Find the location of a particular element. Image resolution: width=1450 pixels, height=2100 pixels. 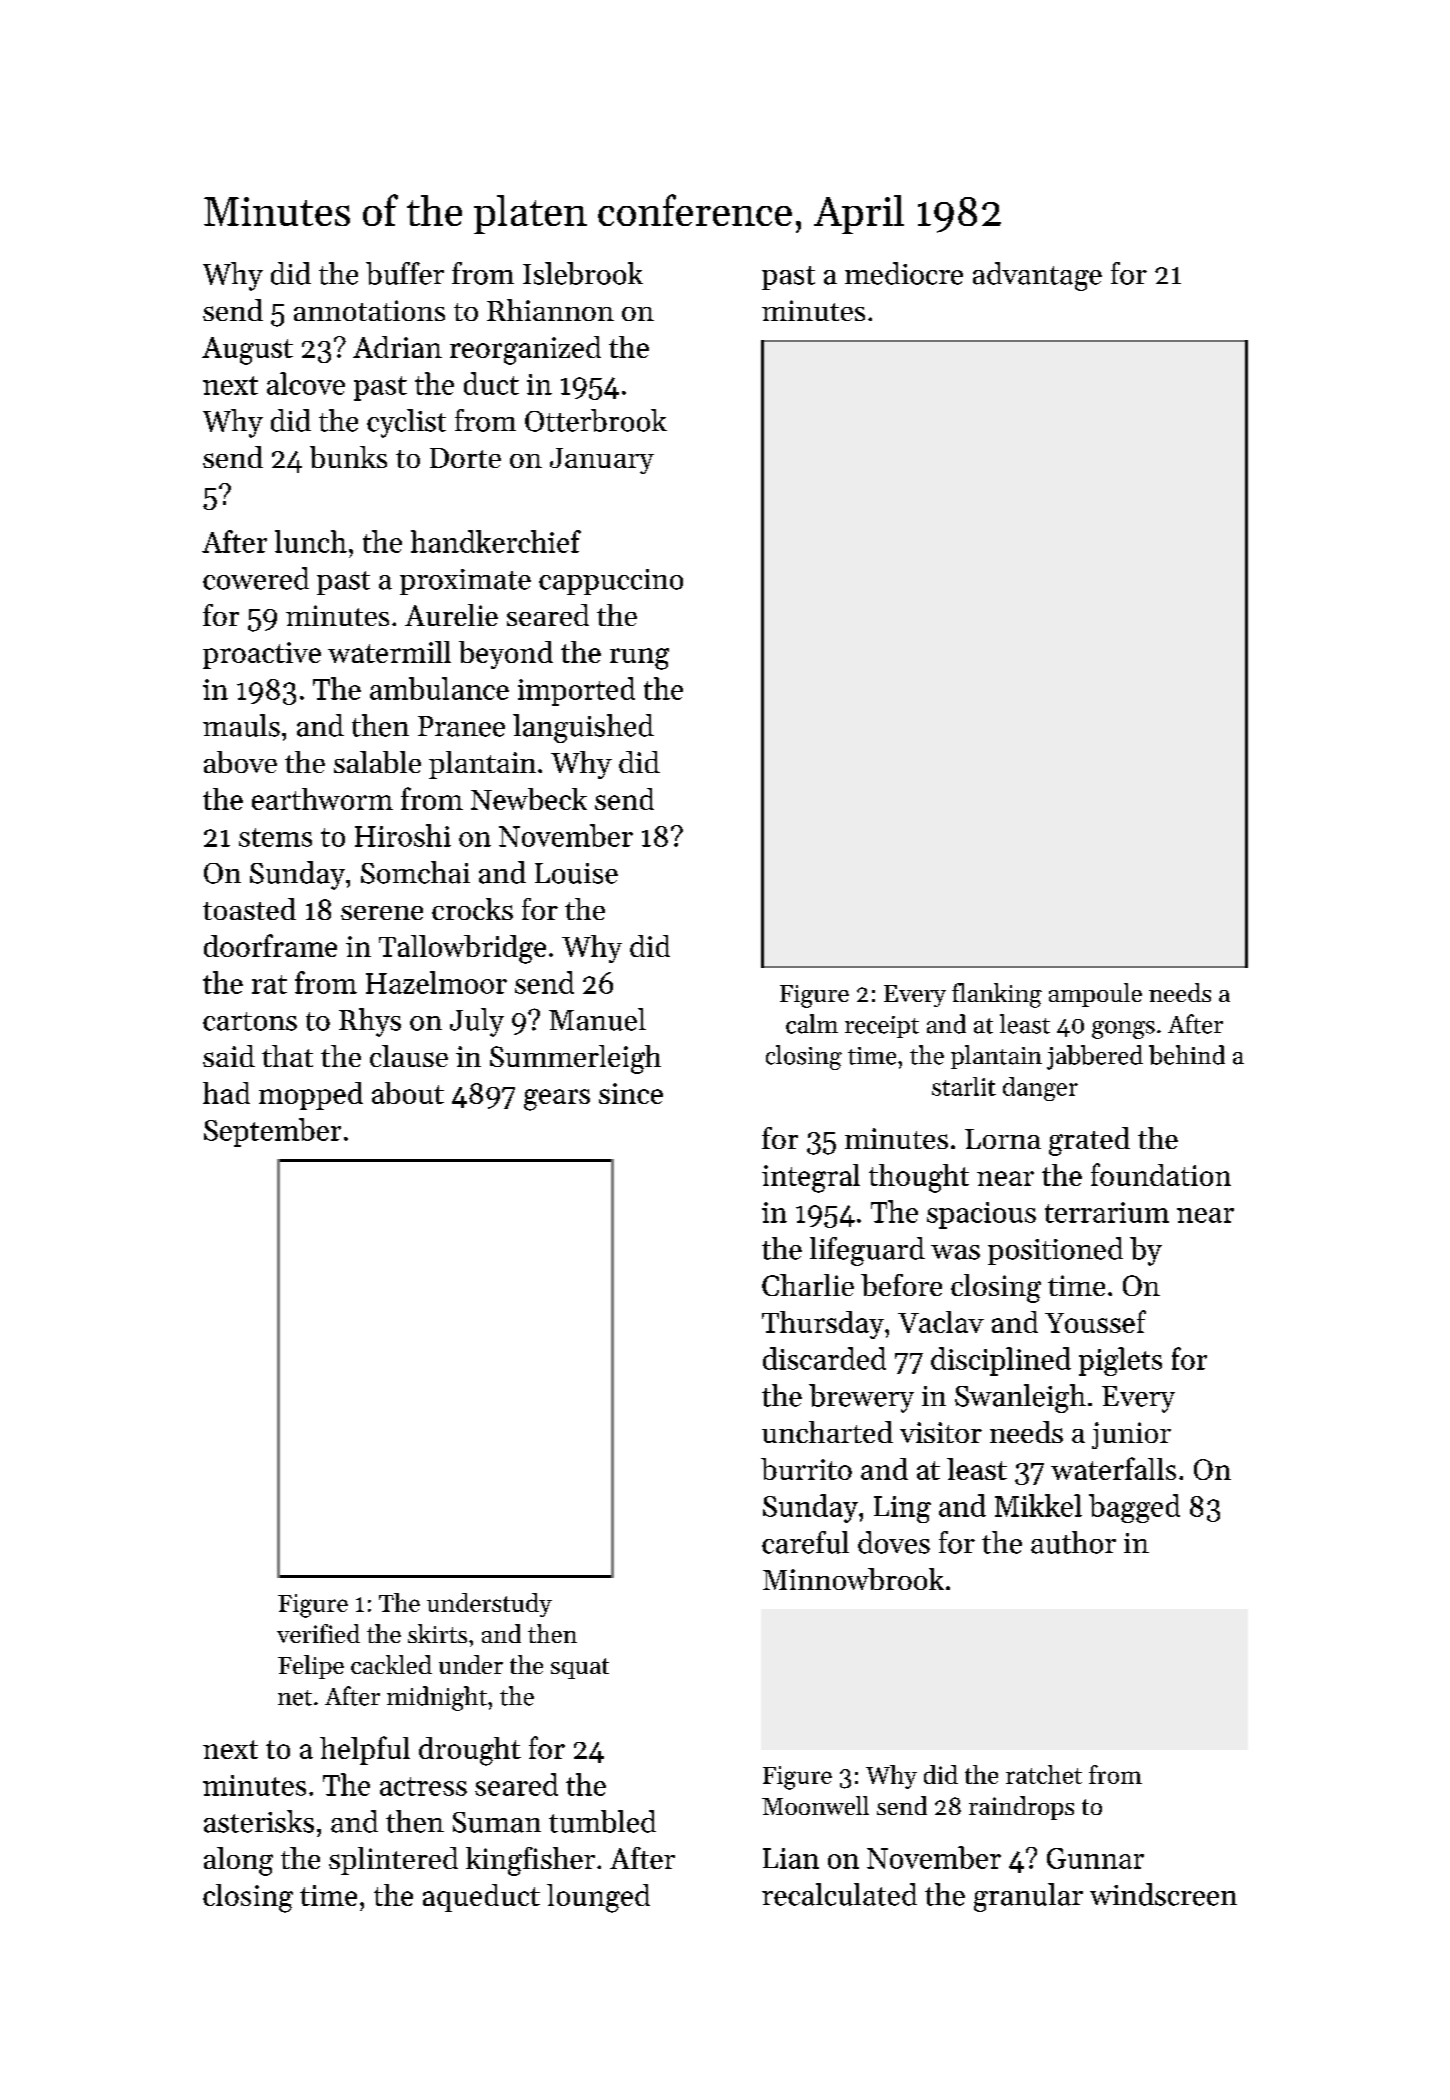

Islebrook is located at coordinates (583, 273).
